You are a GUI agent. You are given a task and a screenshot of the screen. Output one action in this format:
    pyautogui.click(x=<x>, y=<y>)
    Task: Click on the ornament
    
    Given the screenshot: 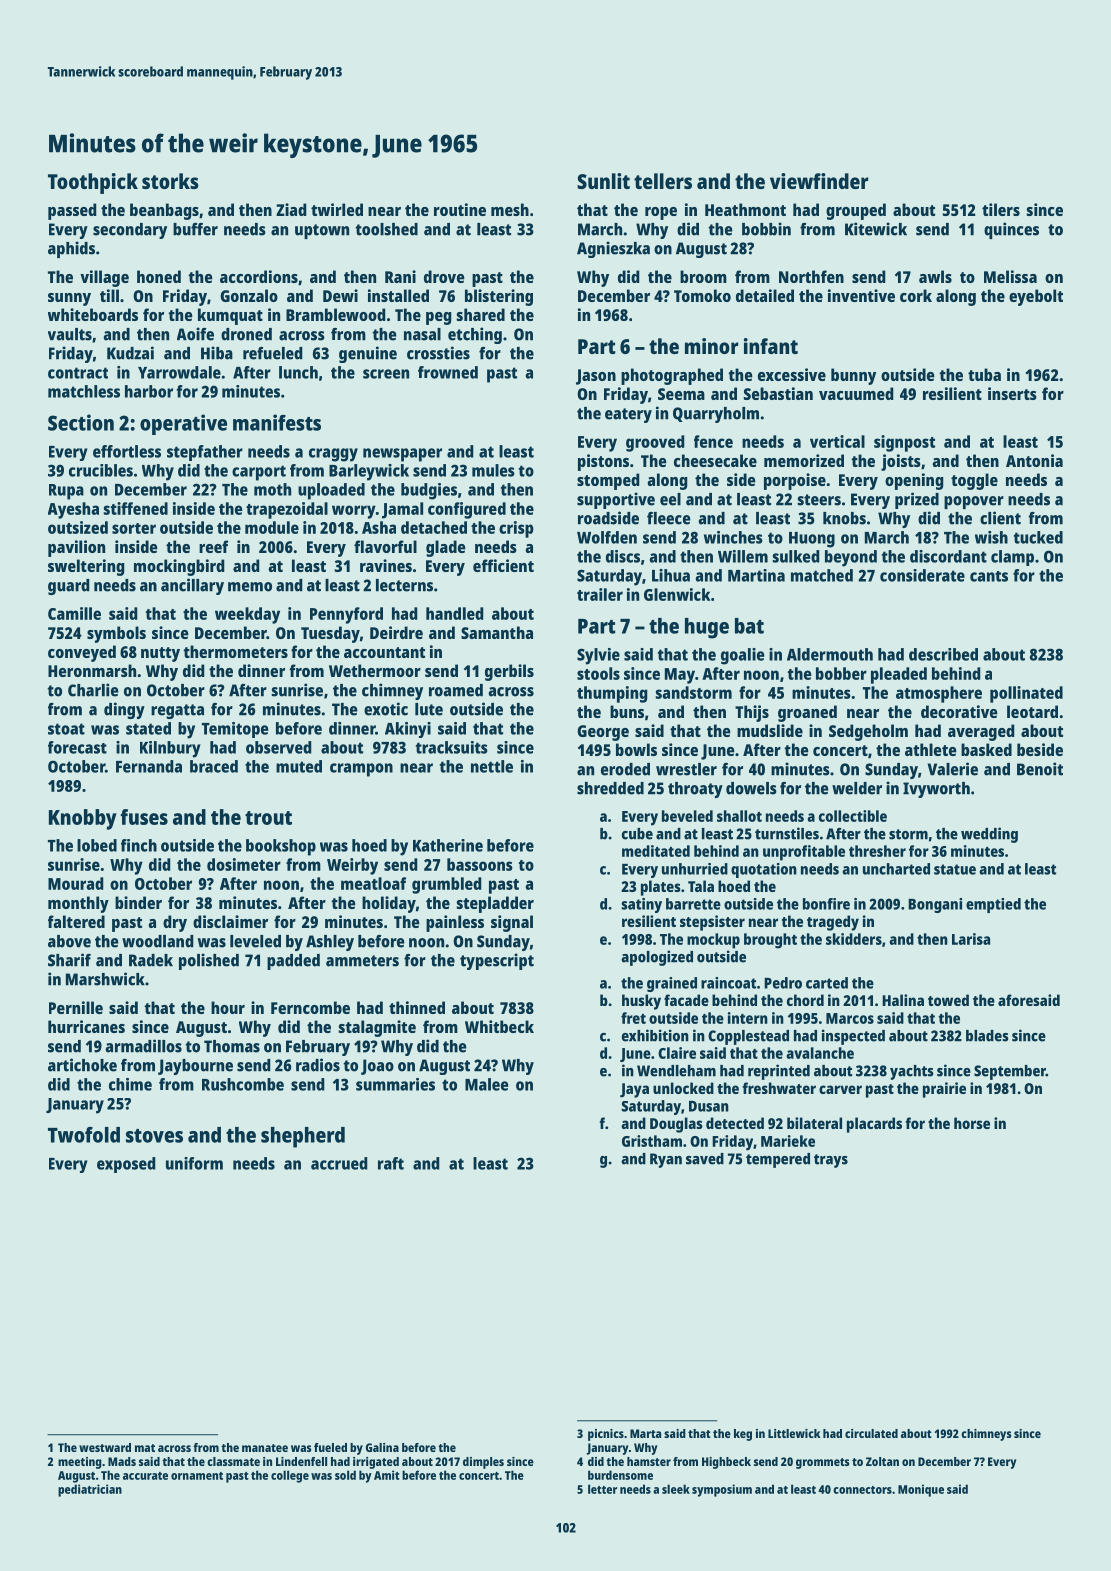 What is the action you would take?
    pyautogui.click(x=197, y=1476)
